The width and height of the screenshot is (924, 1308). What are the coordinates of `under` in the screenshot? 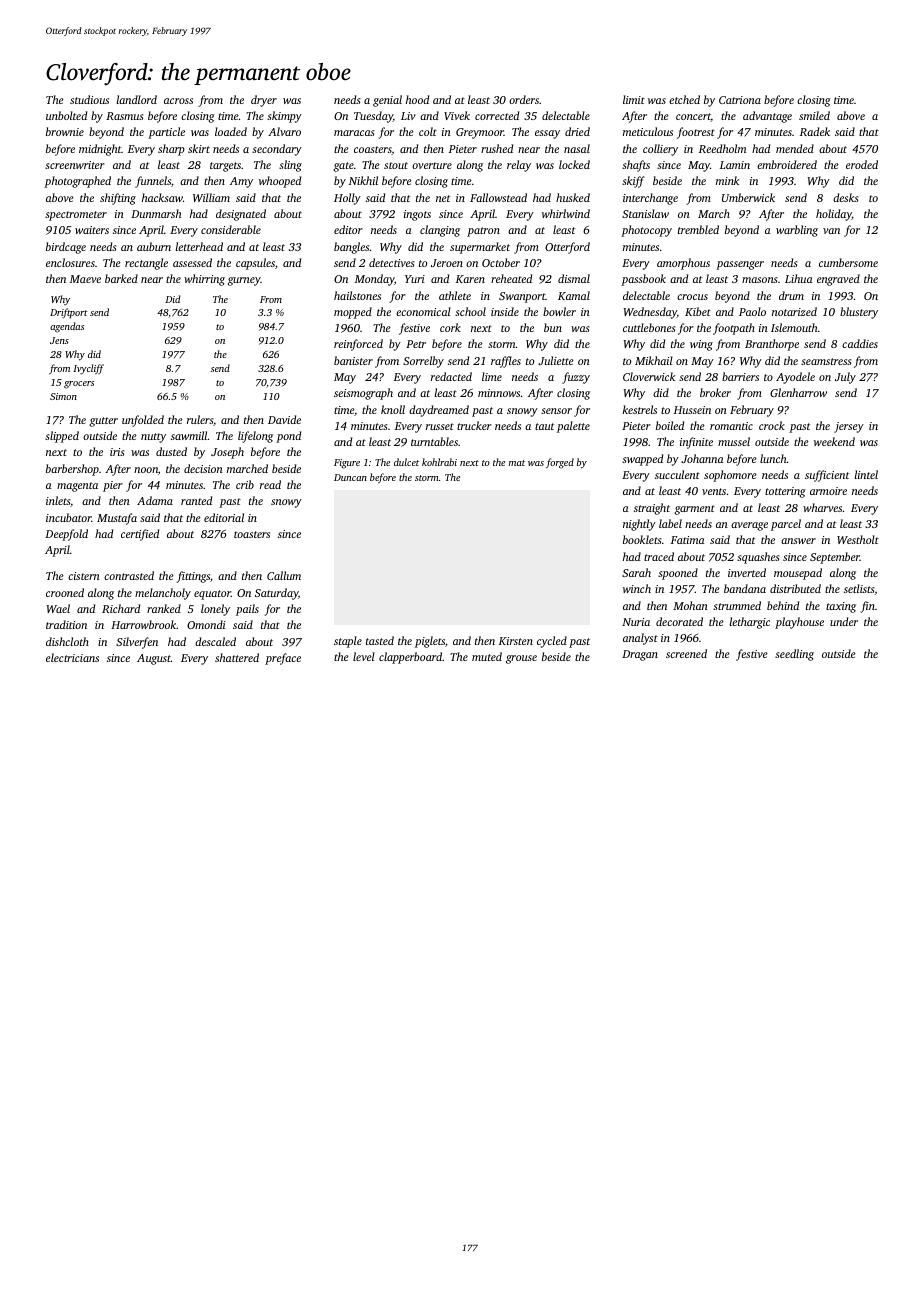 It's located at (844, 621).
